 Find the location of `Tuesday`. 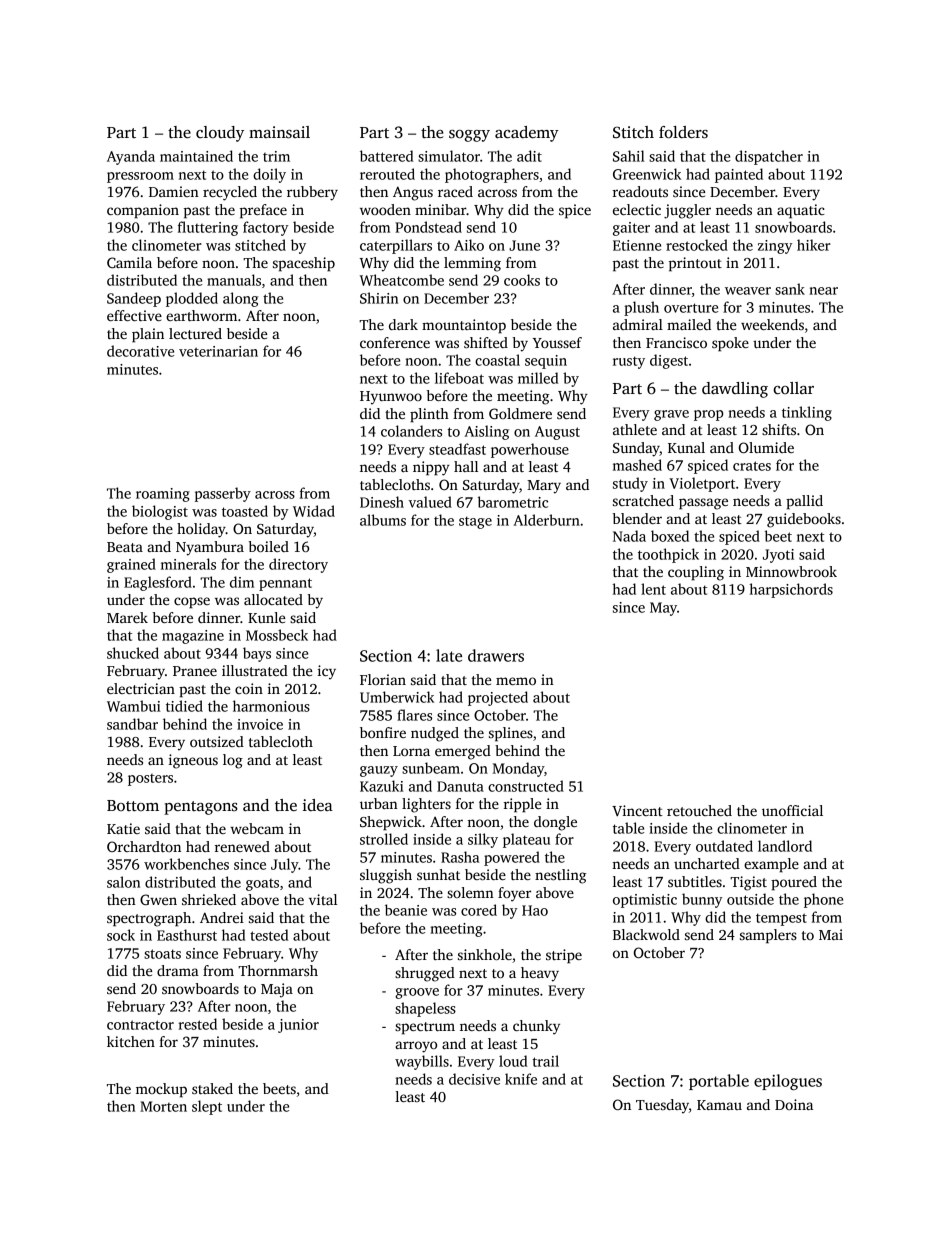

Tuesday is located at coordinates (662, 1106).
